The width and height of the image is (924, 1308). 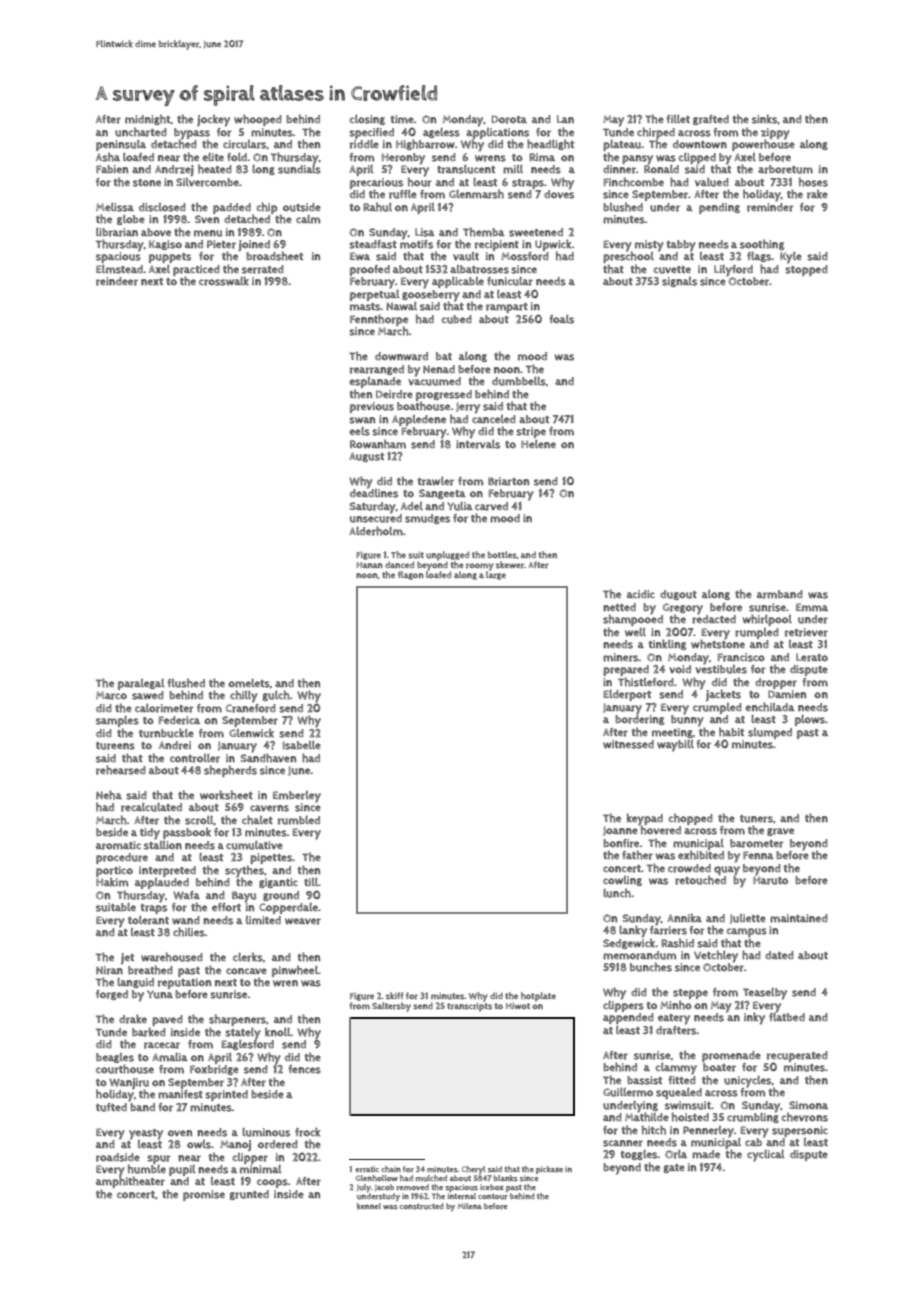 I want to click on caverns, so click(x=269, y=808).
